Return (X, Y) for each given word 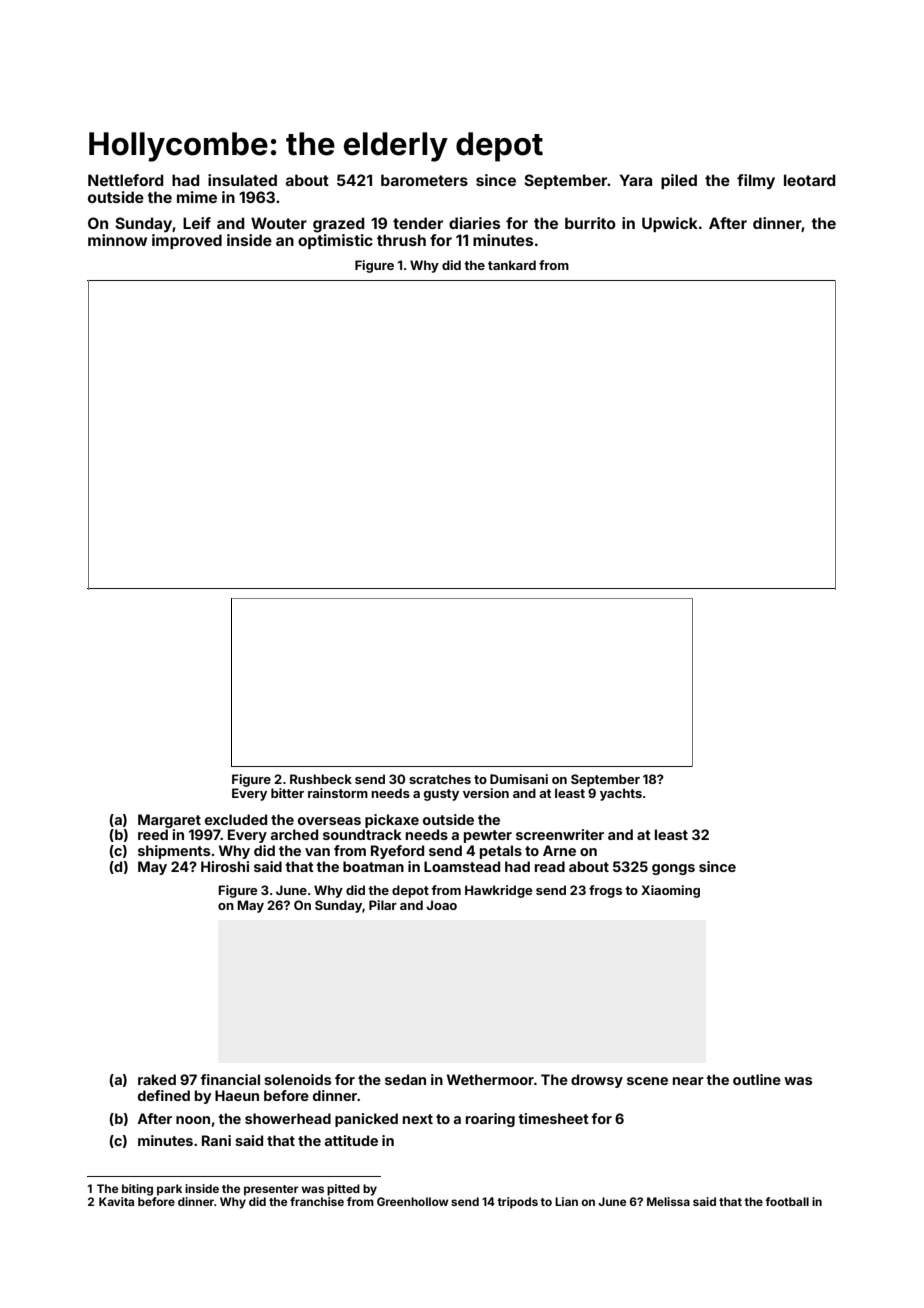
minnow (117, 240)
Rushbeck (321, 779)
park (169, 1190)
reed (153, 834)
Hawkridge (499, 891)
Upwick (670, 224)
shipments (174, 852)
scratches (440, 779)
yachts (621, 794)
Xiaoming (670, 891)
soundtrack (362, 834)
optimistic (335, 241)
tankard (512, 265)
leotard (809, 180)
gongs (673, 869)
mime (197, 197)
